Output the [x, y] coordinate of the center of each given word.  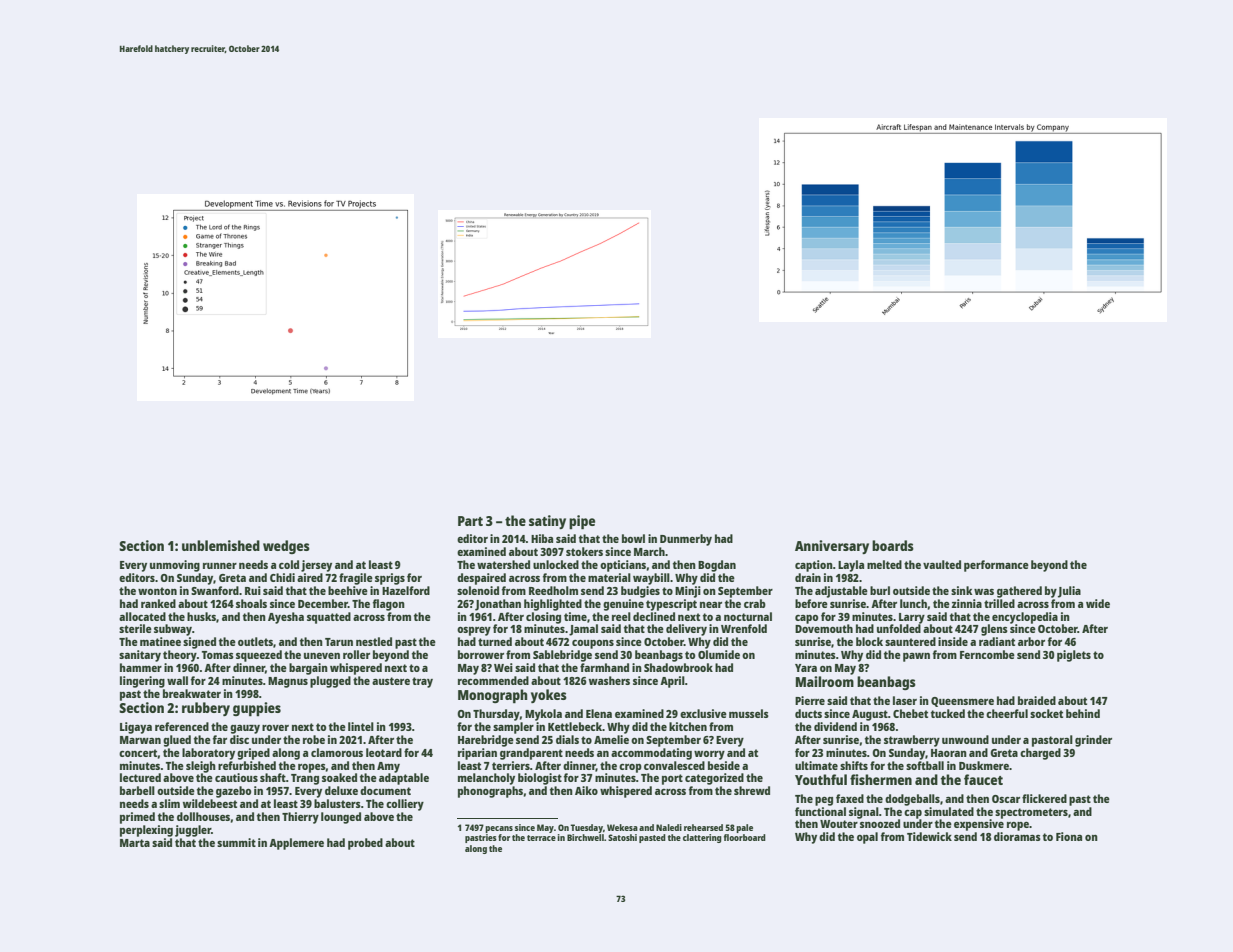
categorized [714, 779]
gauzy [245, 729]
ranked [158, 603]
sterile [135, 628]
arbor [1031, 641]
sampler [513, 728]
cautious [236, 777]
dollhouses [203, 816]
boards [893, 545]
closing [543, 618]
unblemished [221, 545]
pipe [582, 522]
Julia [1069, 592]
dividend [835, 726]
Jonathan [498, 605]
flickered [1044, 798]
